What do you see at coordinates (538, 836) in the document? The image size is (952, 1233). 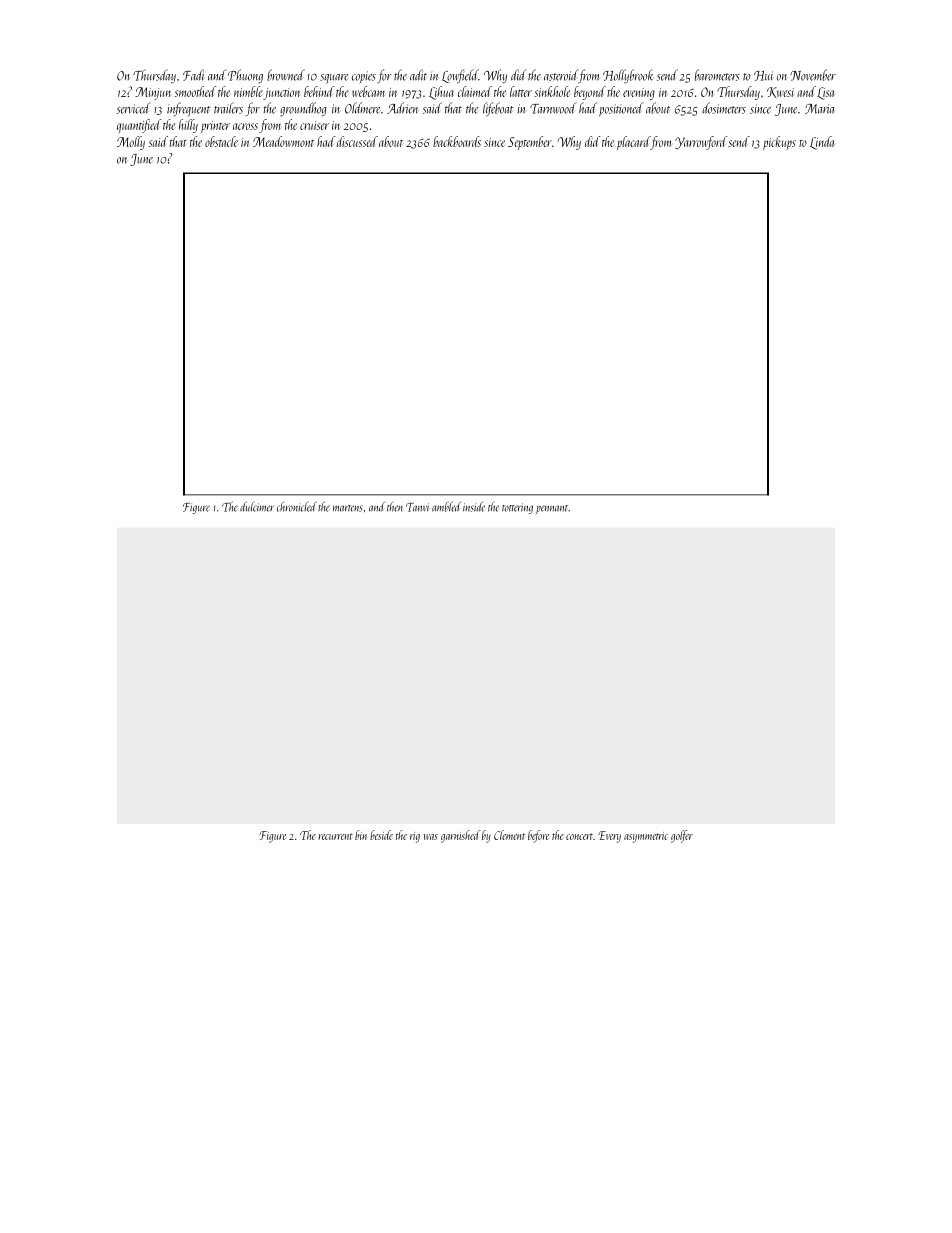 I see `before` at bounding box center [538, 836].
